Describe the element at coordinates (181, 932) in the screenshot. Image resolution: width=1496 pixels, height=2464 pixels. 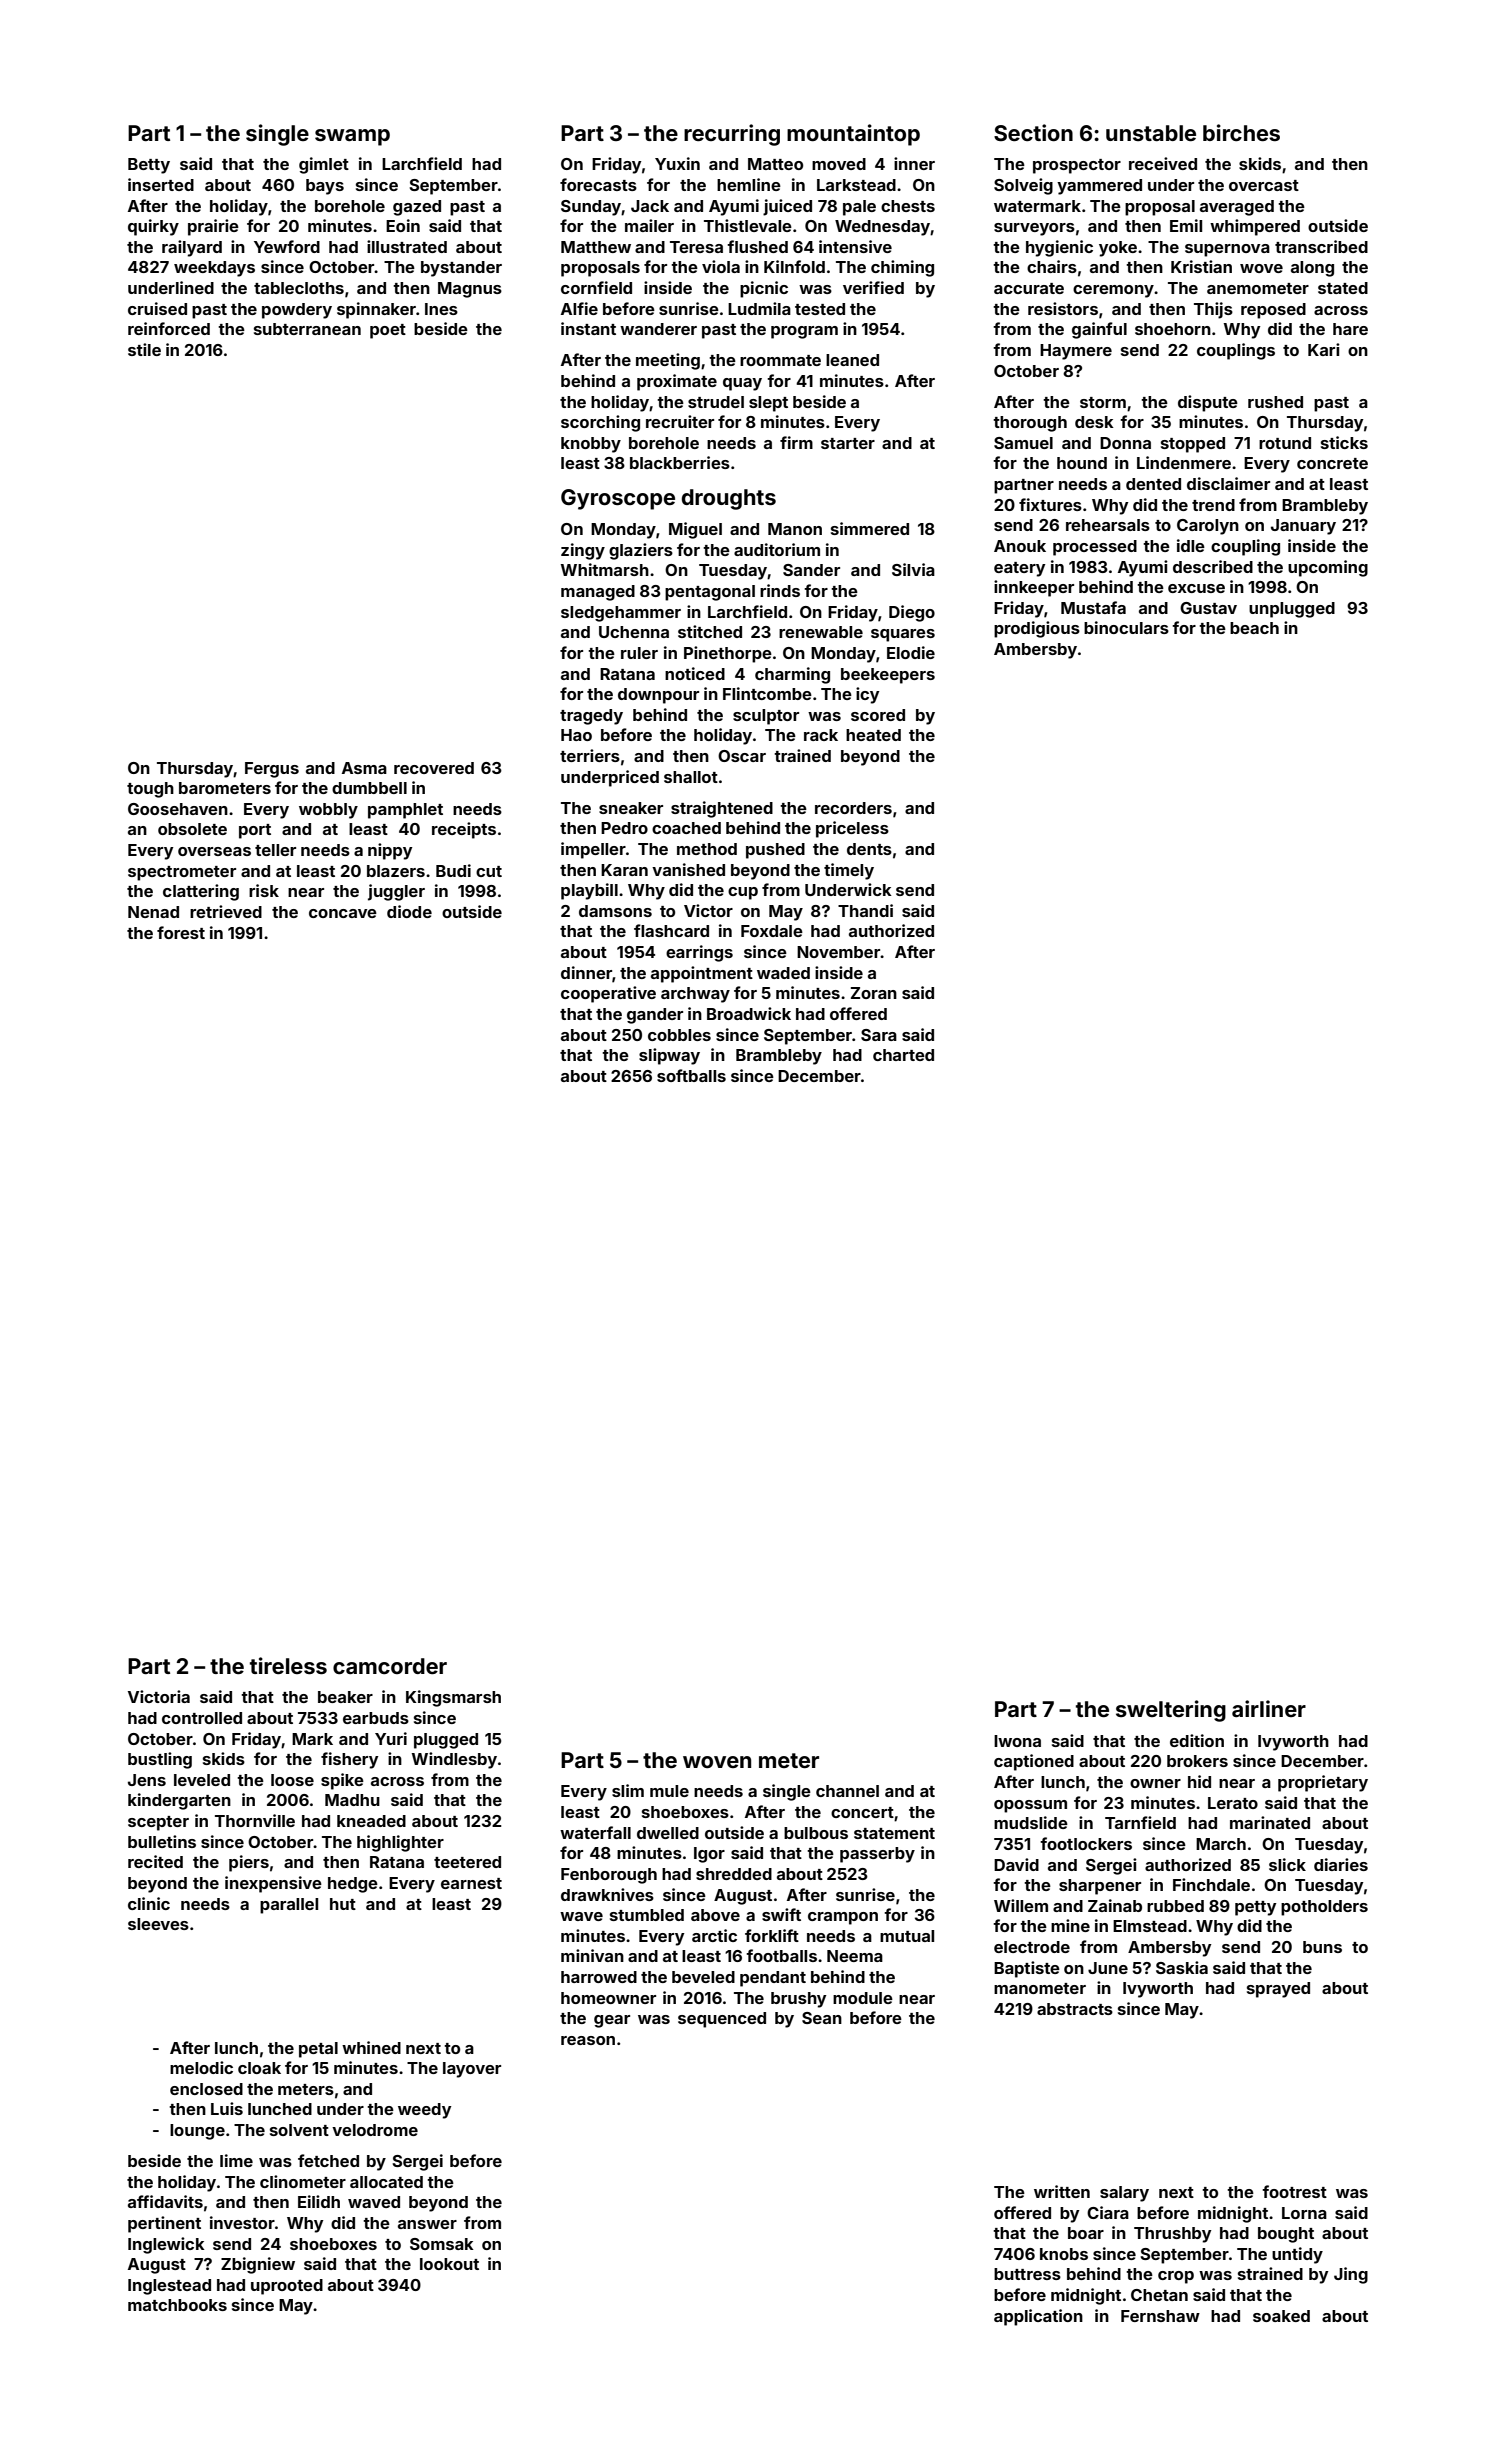
I see `forest` at that location.
